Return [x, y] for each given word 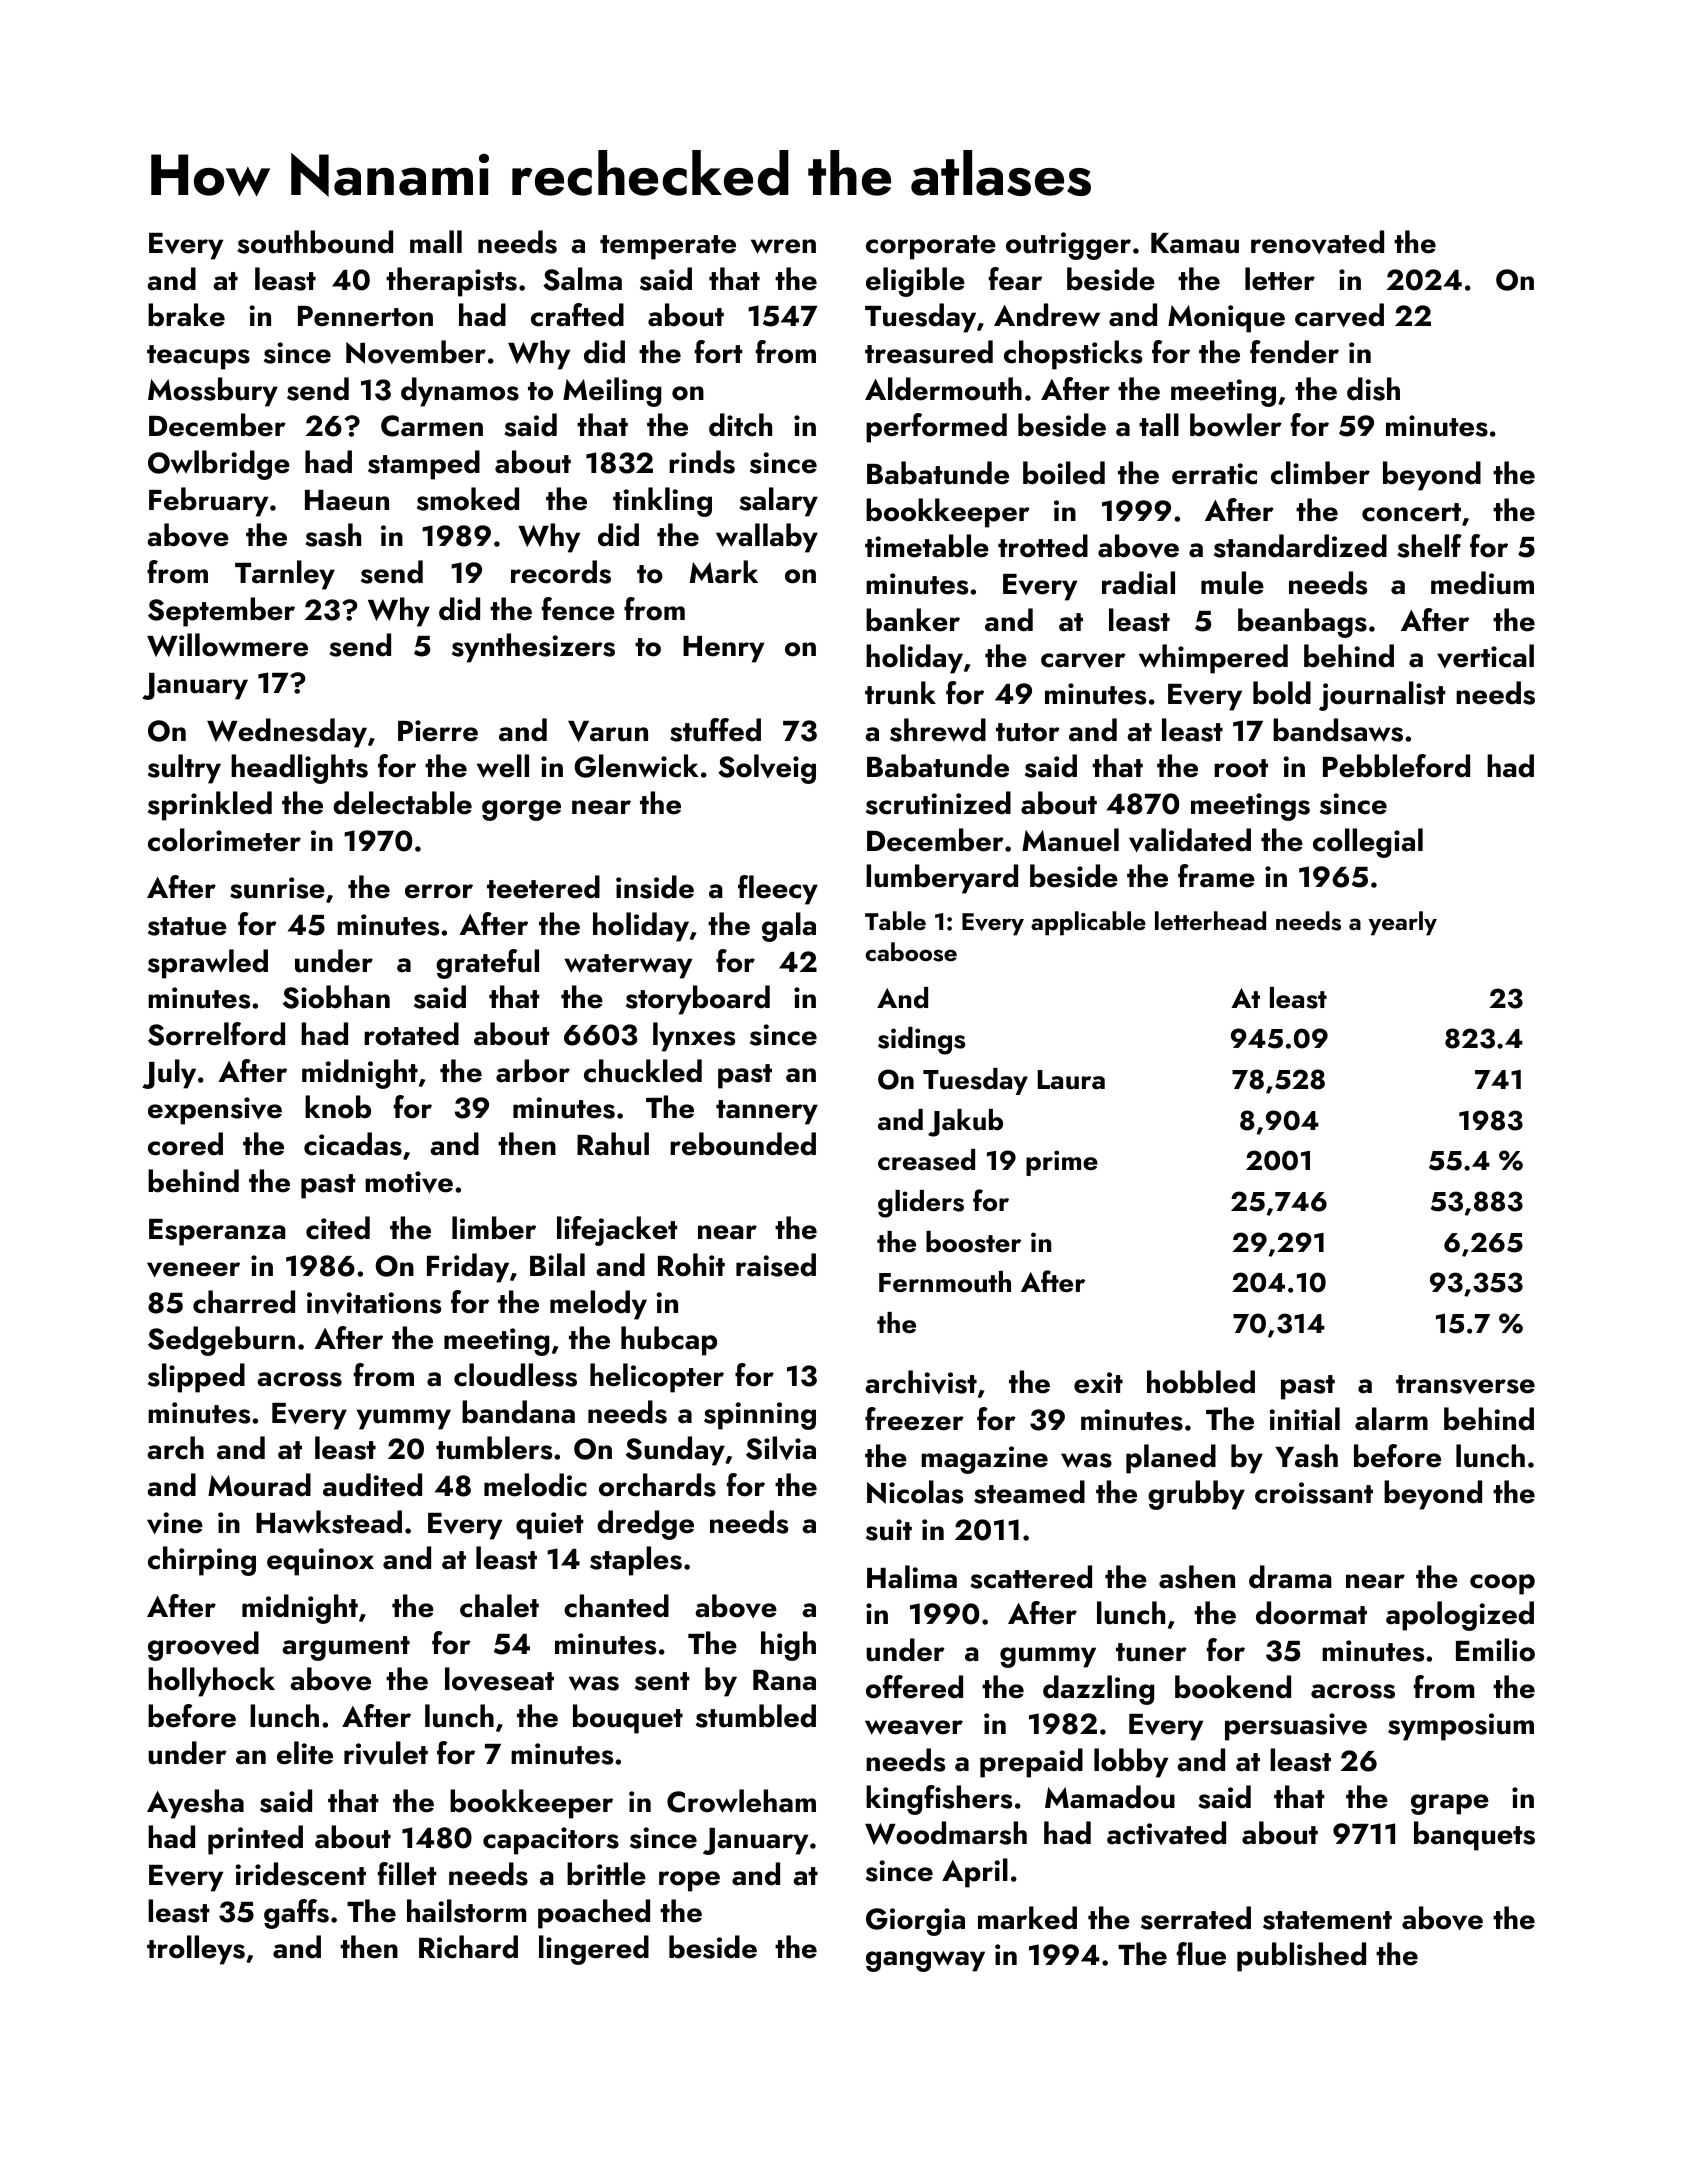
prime [1062, 1163]
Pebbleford [1396, 766]
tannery [767, 1112]
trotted [1043, 546]
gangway [925, 1961]
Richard [468, 1947]
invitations [374, 1303]
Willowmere [227, 645]
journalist [1382, 696]
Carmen [432, 426]
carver [1083, 660]
